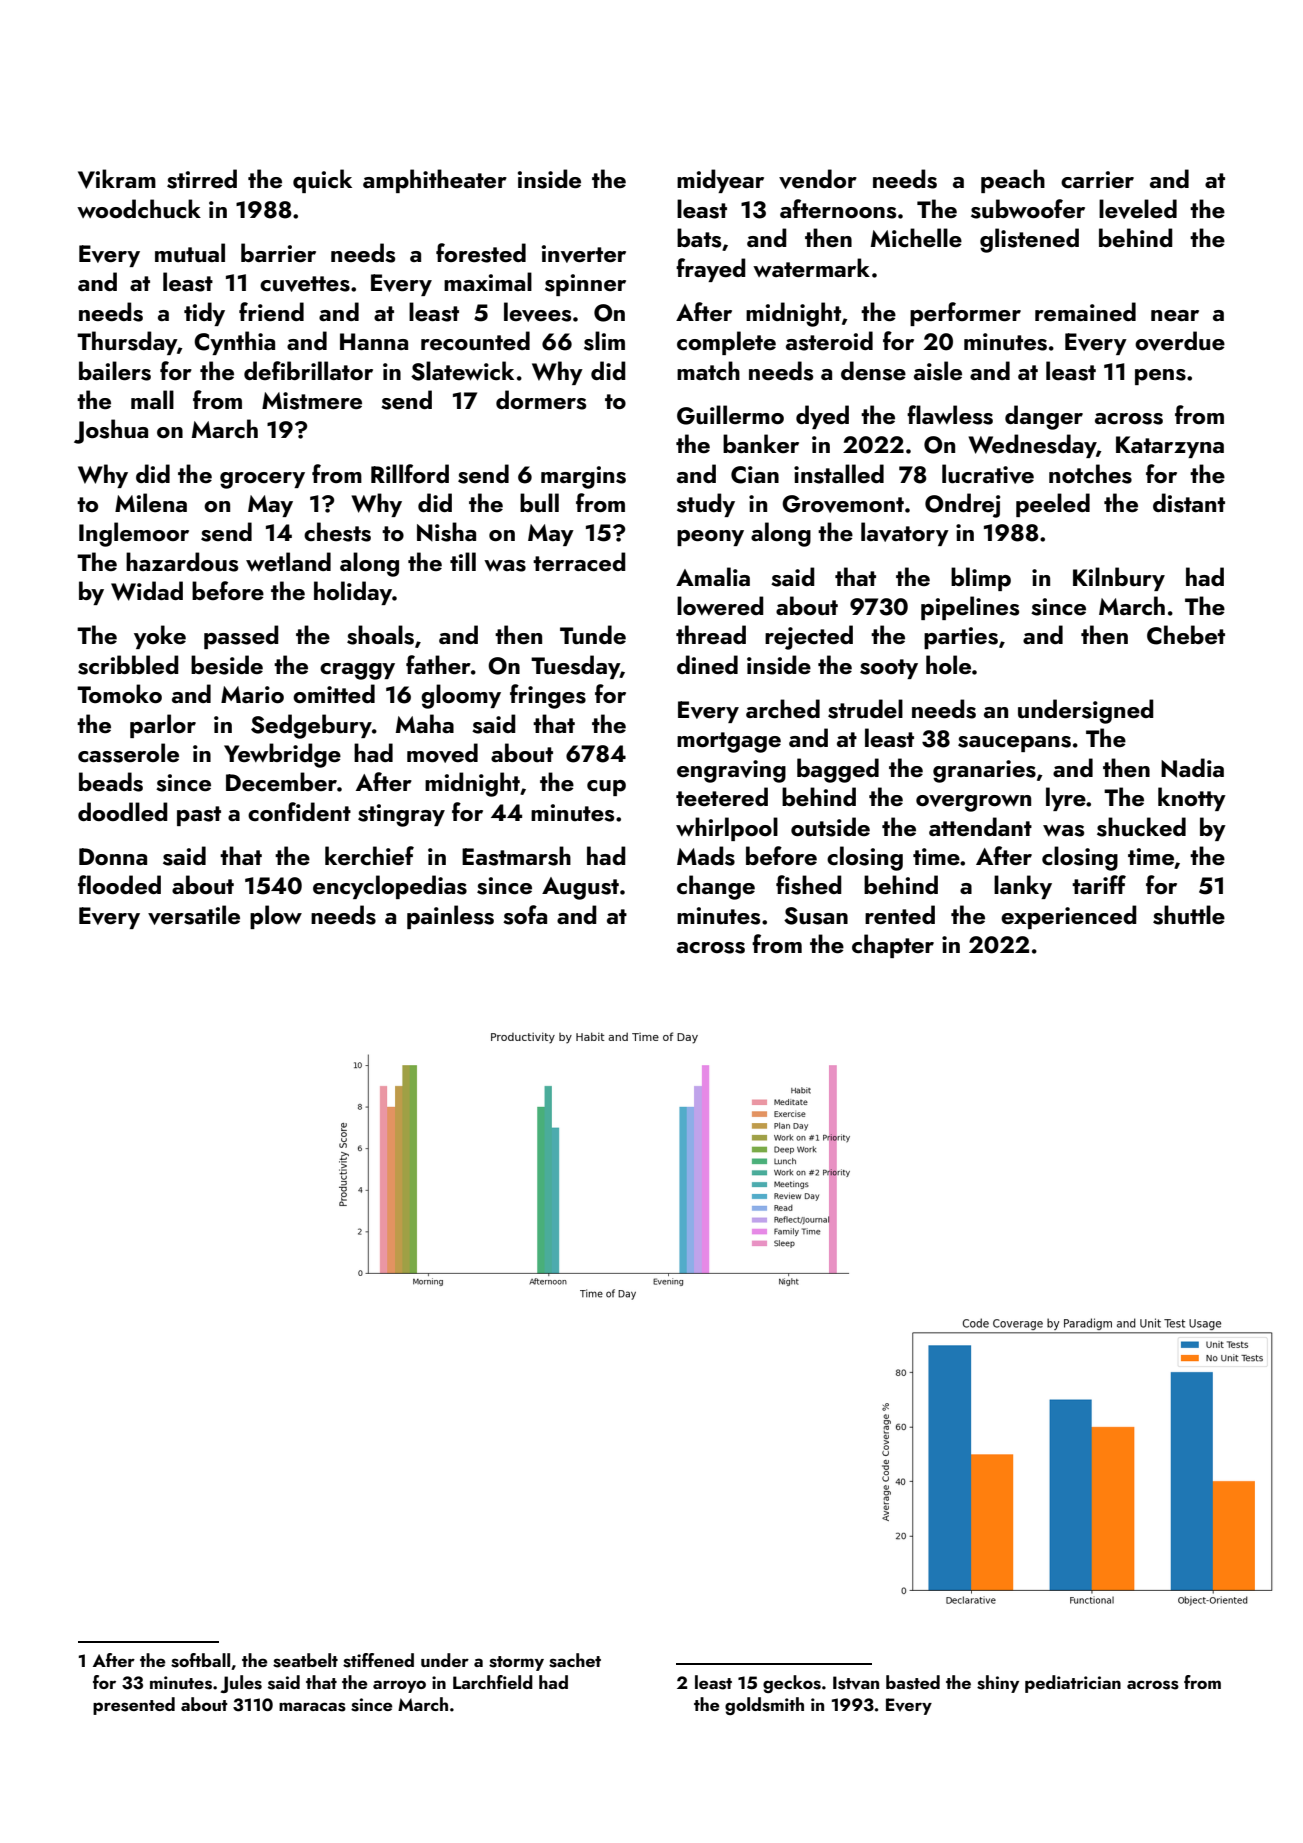  What do you see at coordinates (200, 1660) in the image?
I see `softball` at bounding box center [200, 1660].
